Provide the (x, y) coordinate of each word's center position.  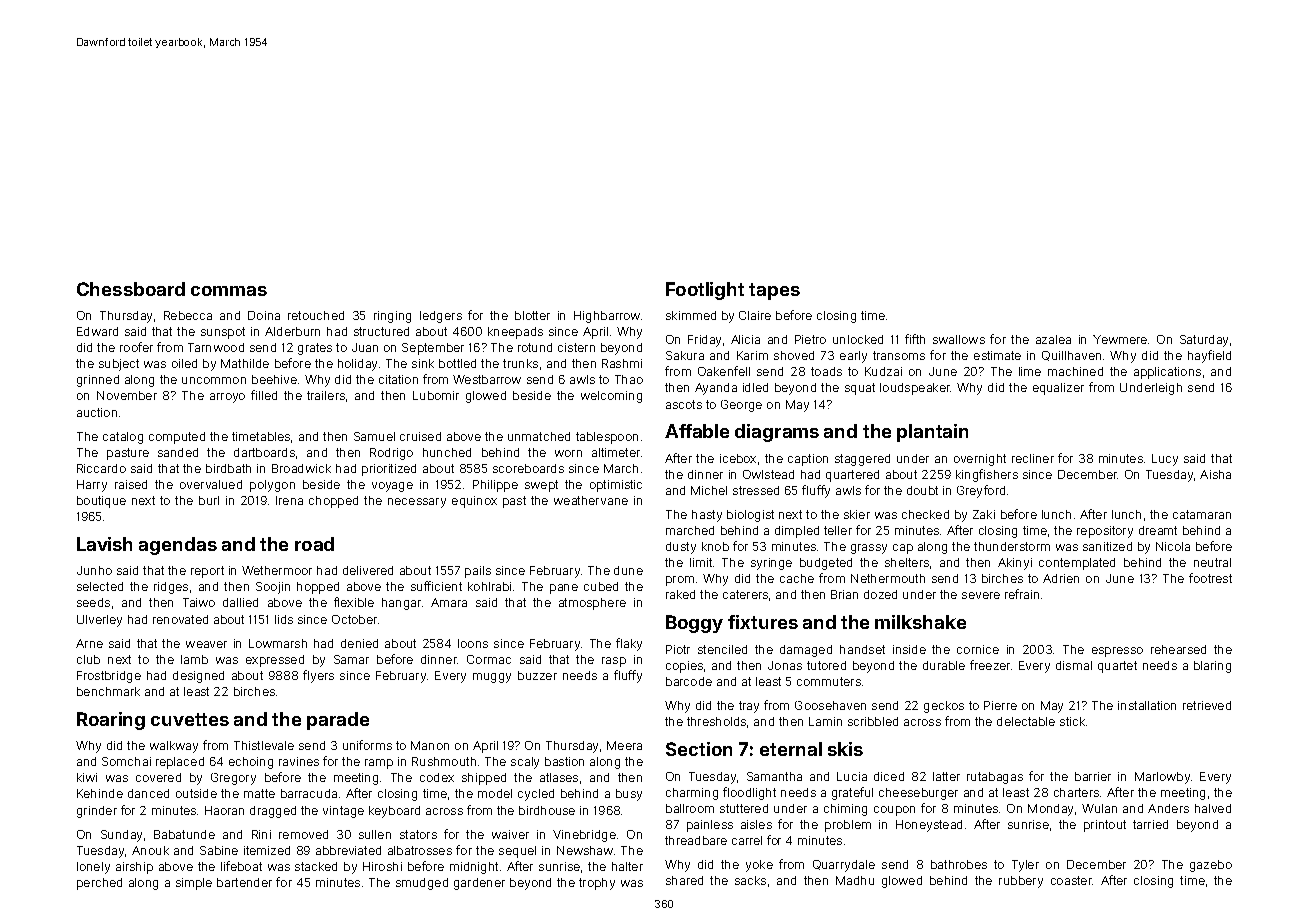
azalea (1053, 339)
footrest (1210, 578)
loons (473, 643)
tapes (774, 291)
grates (315, 349)
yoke (759, 866)
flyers (318, 676)
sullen (375, 834)
